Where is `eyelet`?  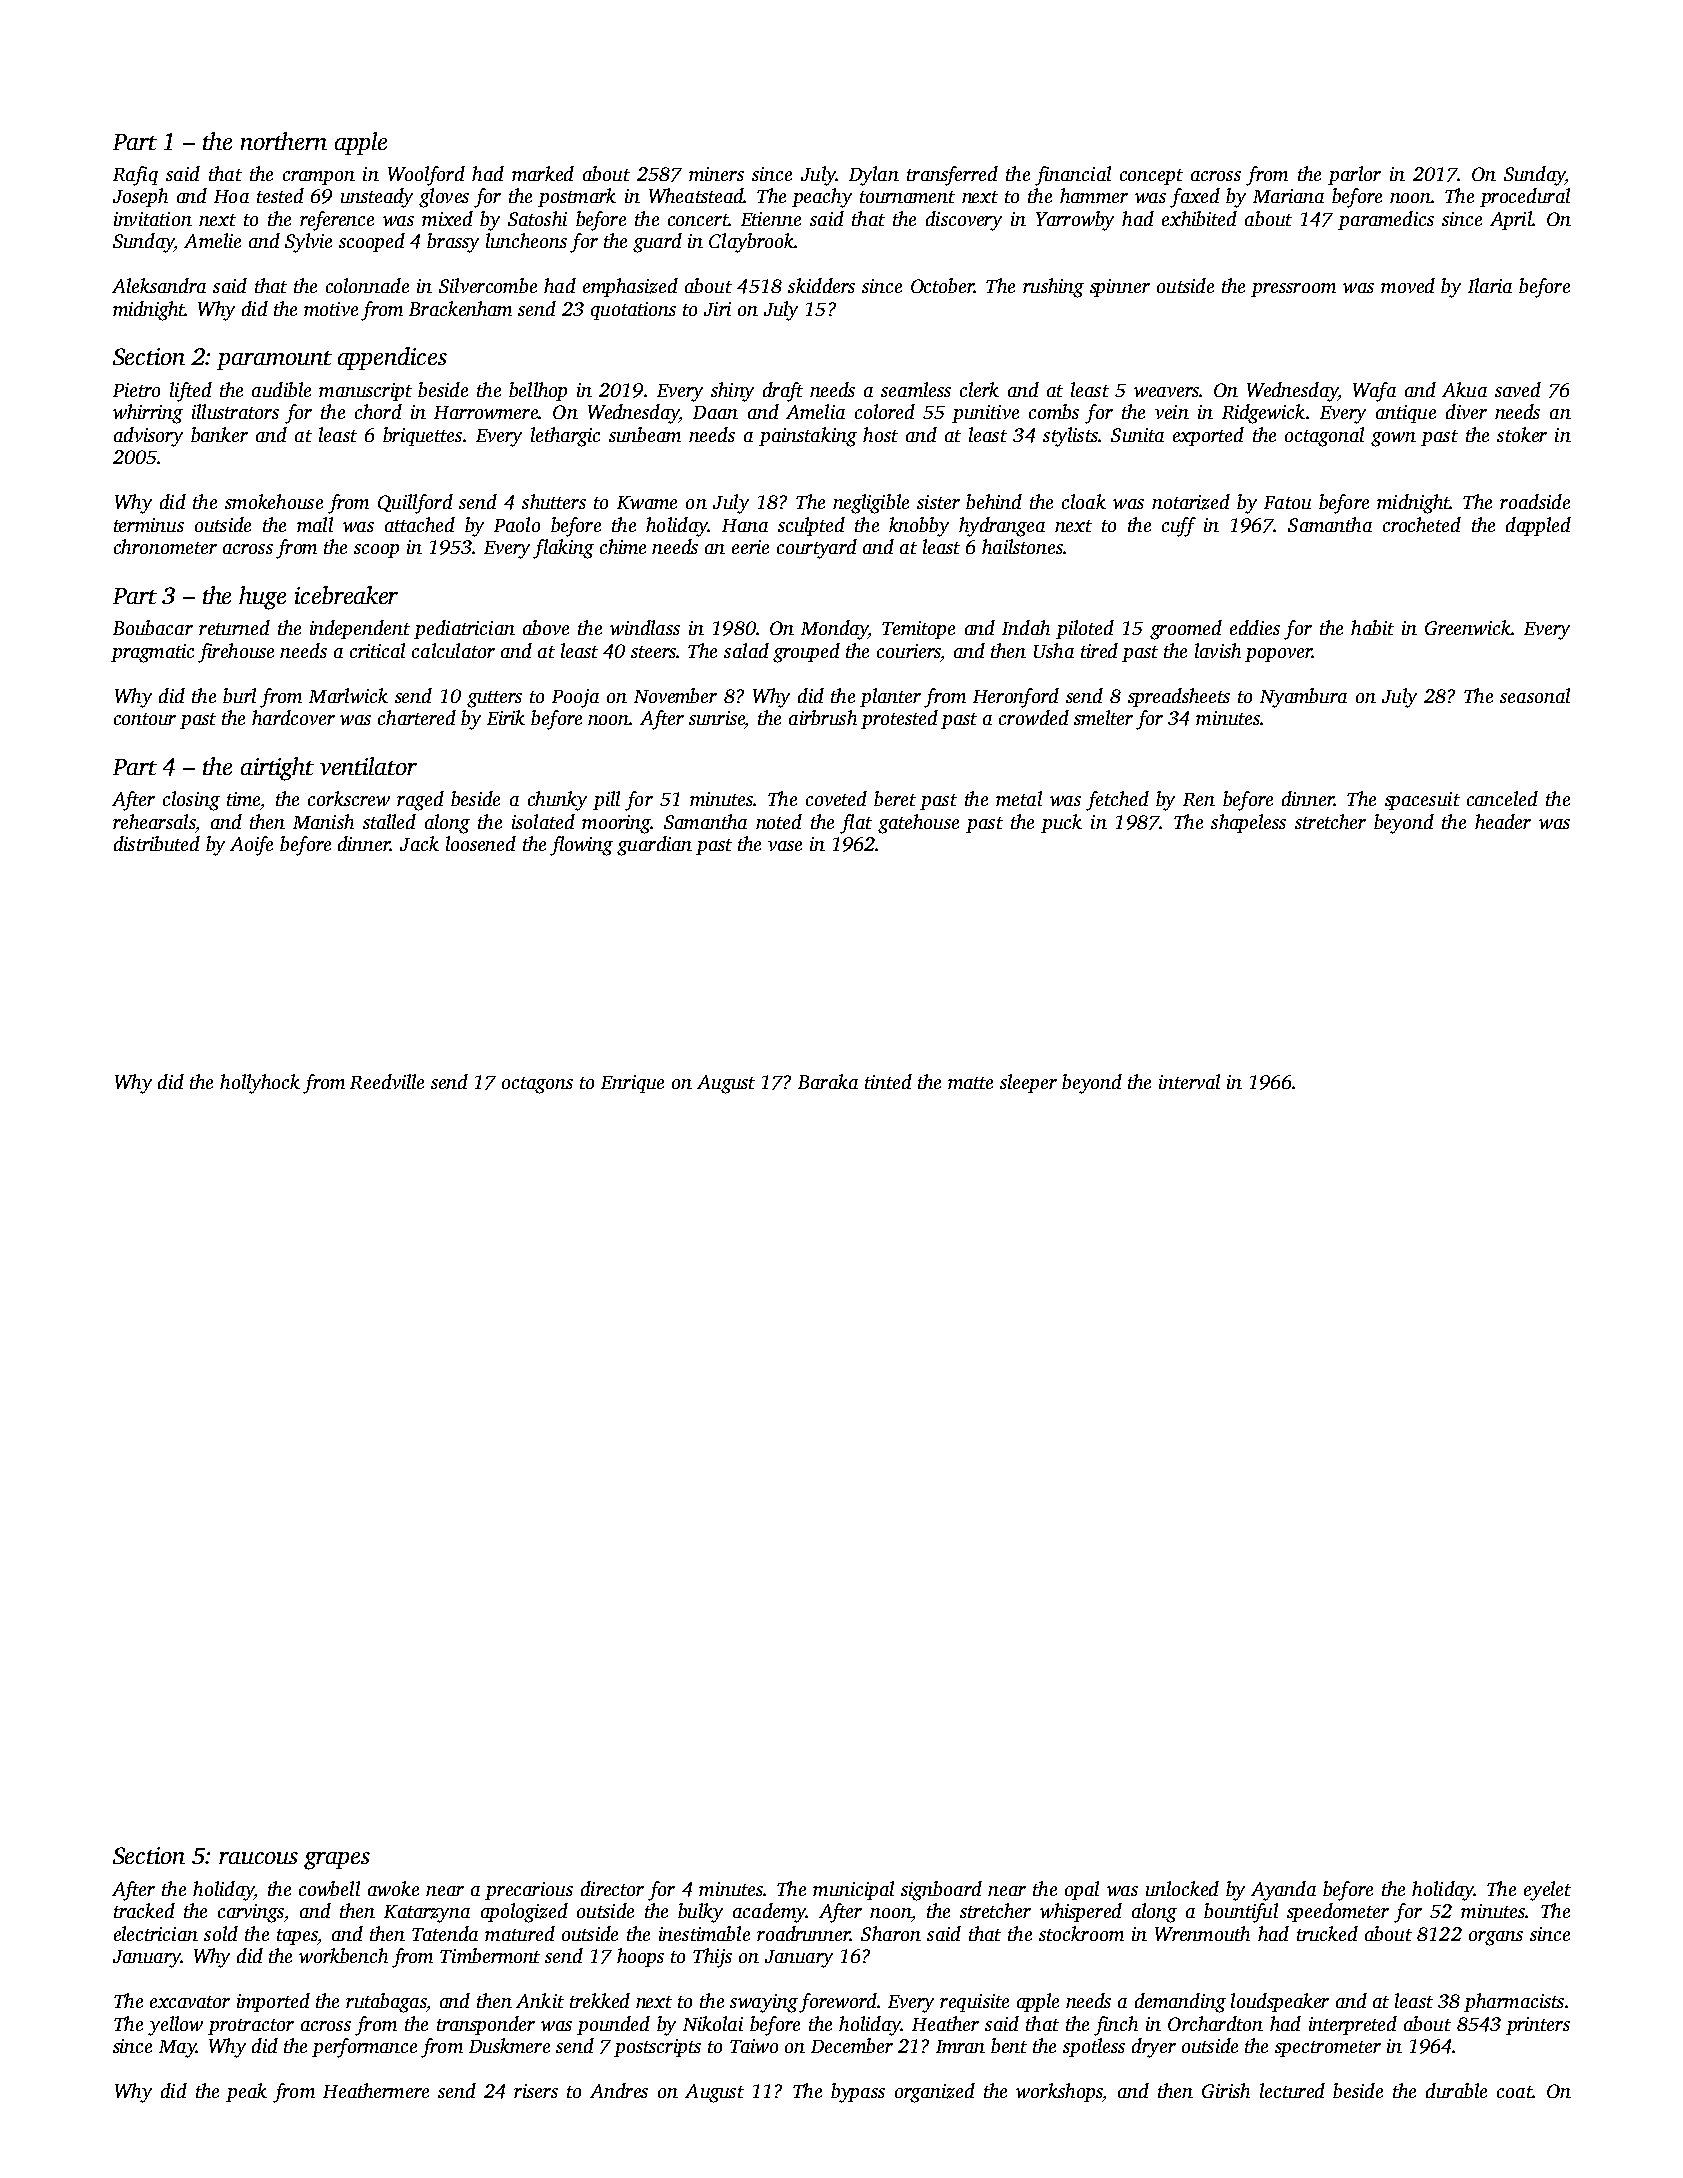 eyelet is located at coordinates (1547, 1891).
